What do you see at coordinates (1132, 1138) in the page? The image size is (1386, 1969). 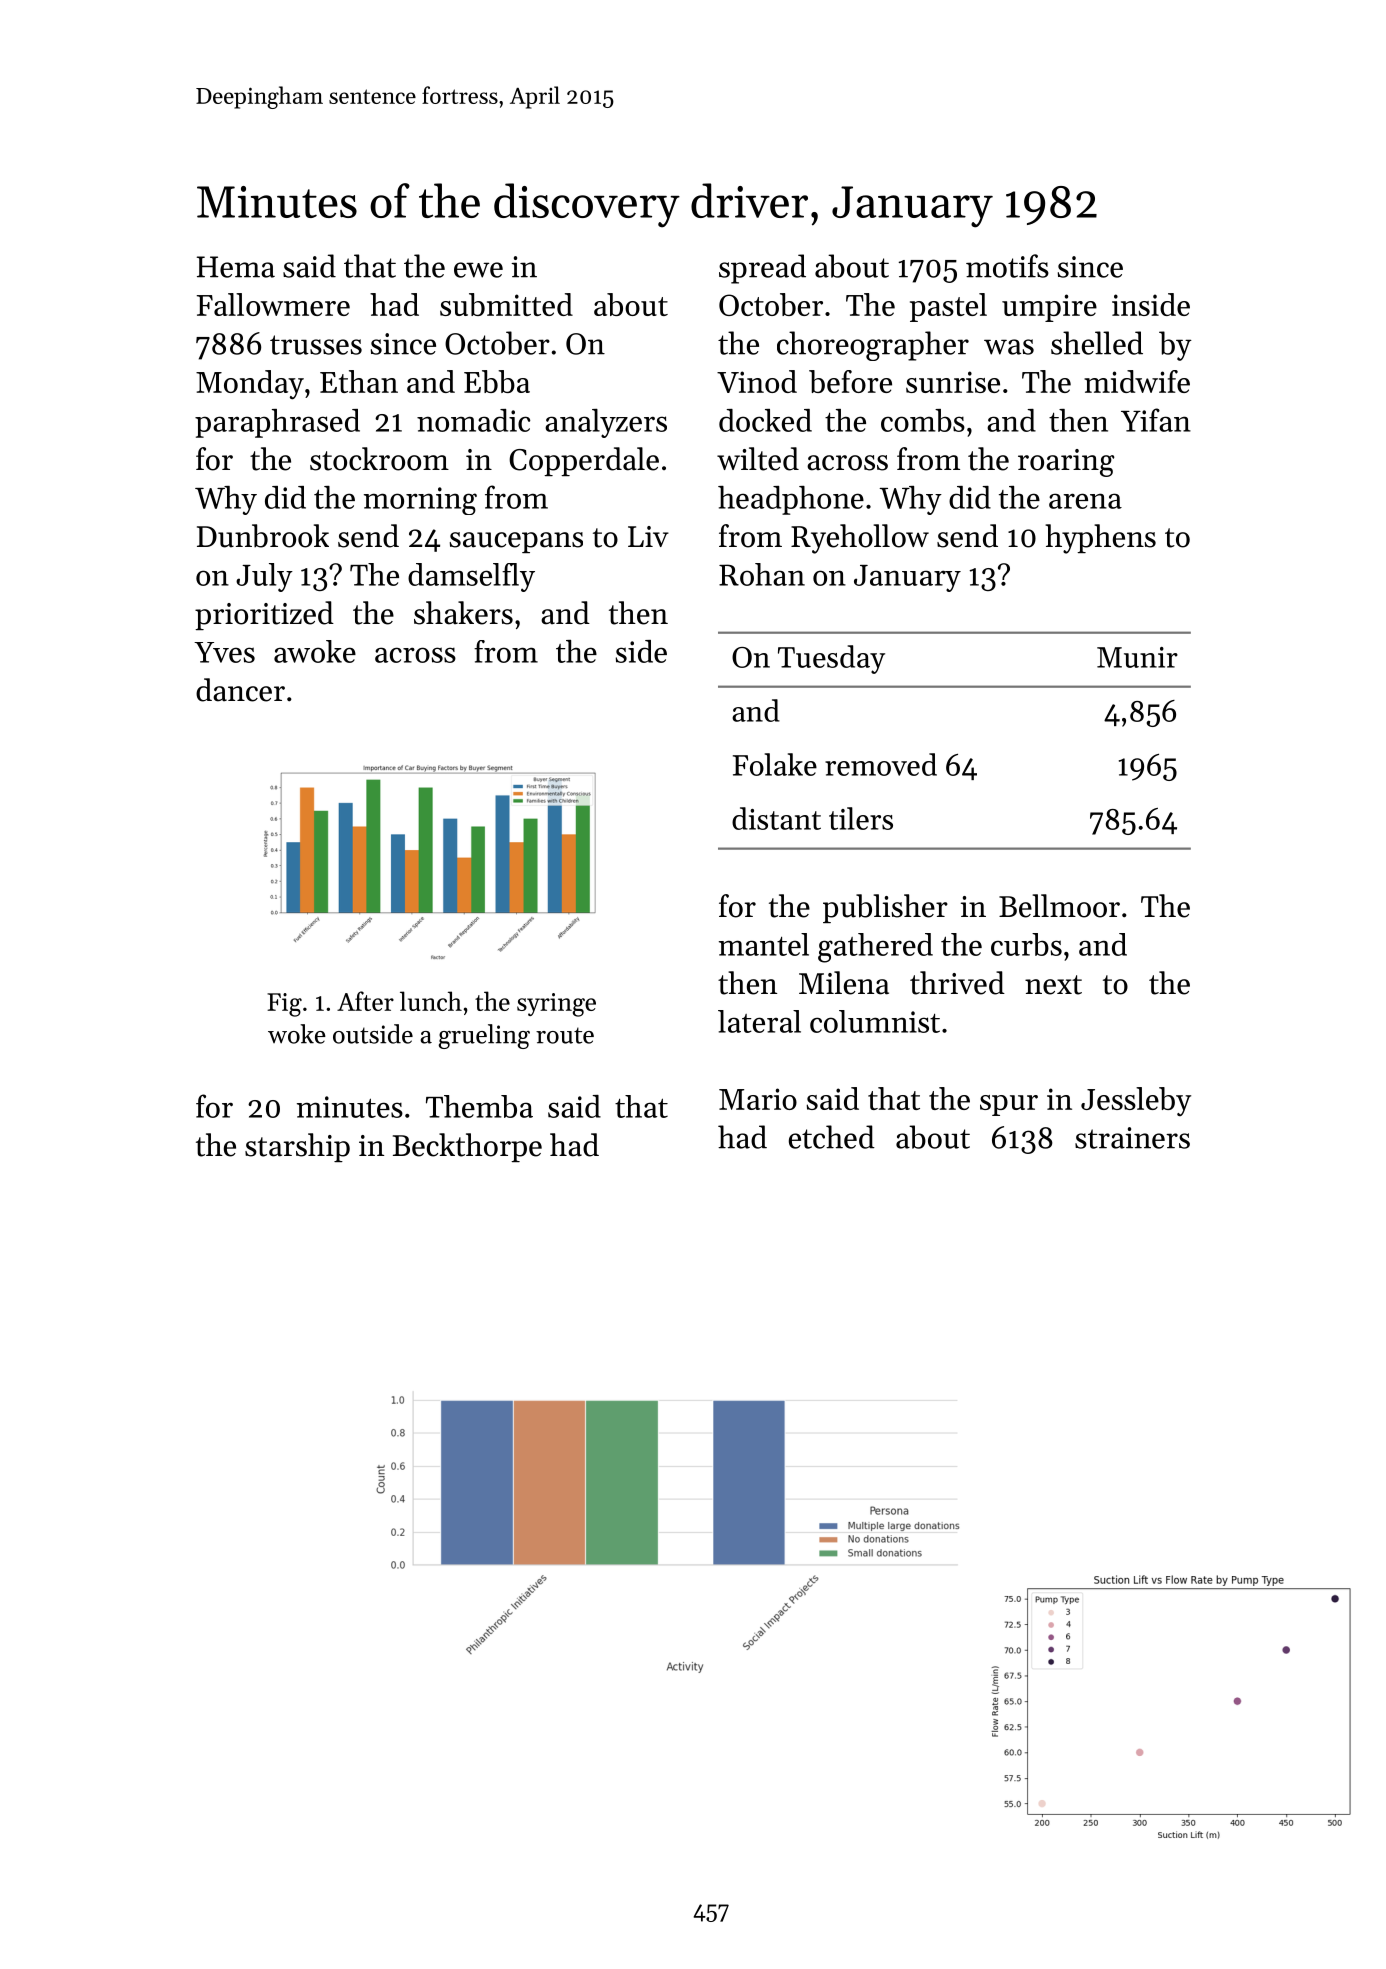 I see `strainers` at bounding box center [1132, 1138].
